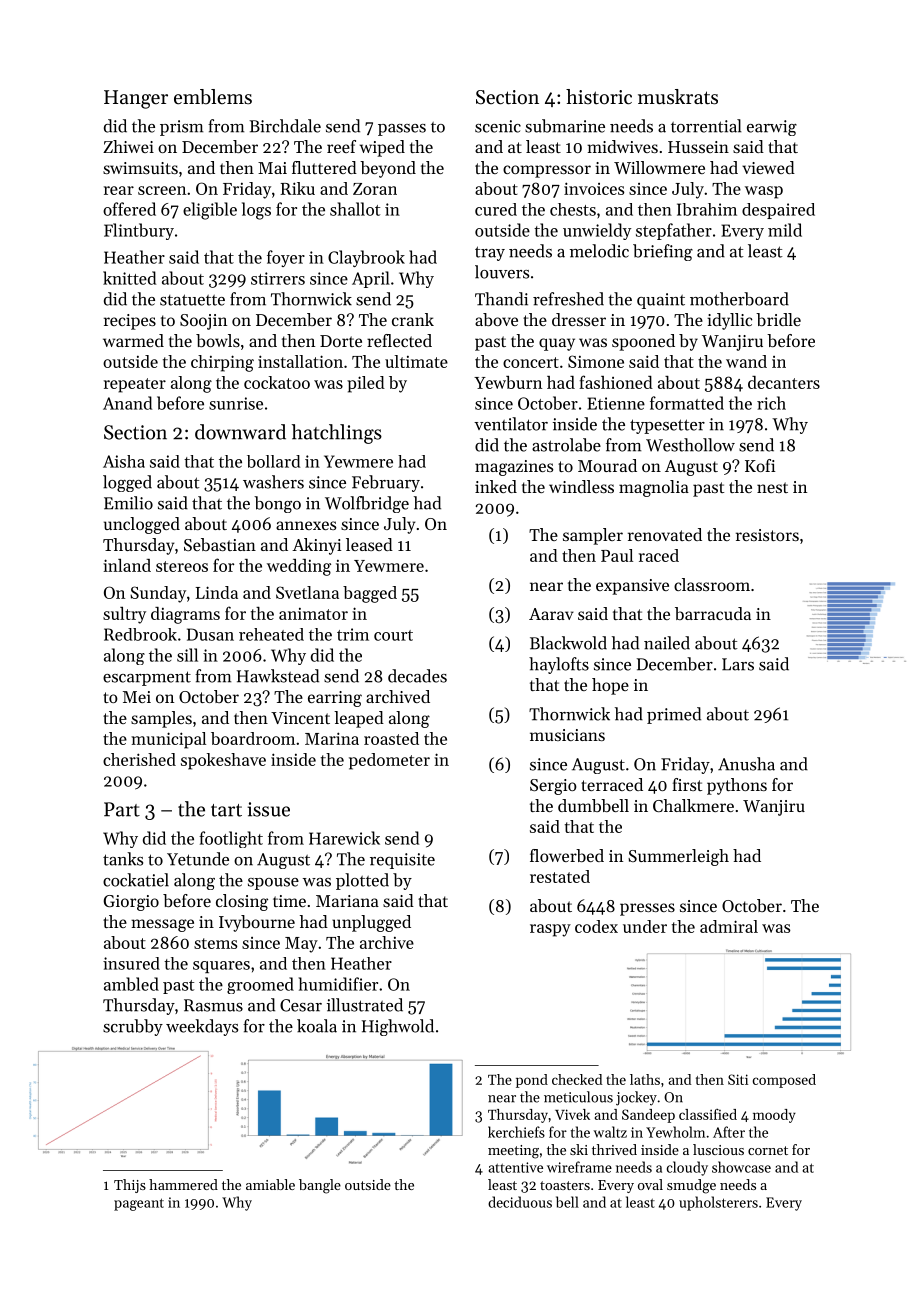 Image resolution: width=924 pixels, height=1308 pixels. I want to click on Aisha, so click(124, 461).
